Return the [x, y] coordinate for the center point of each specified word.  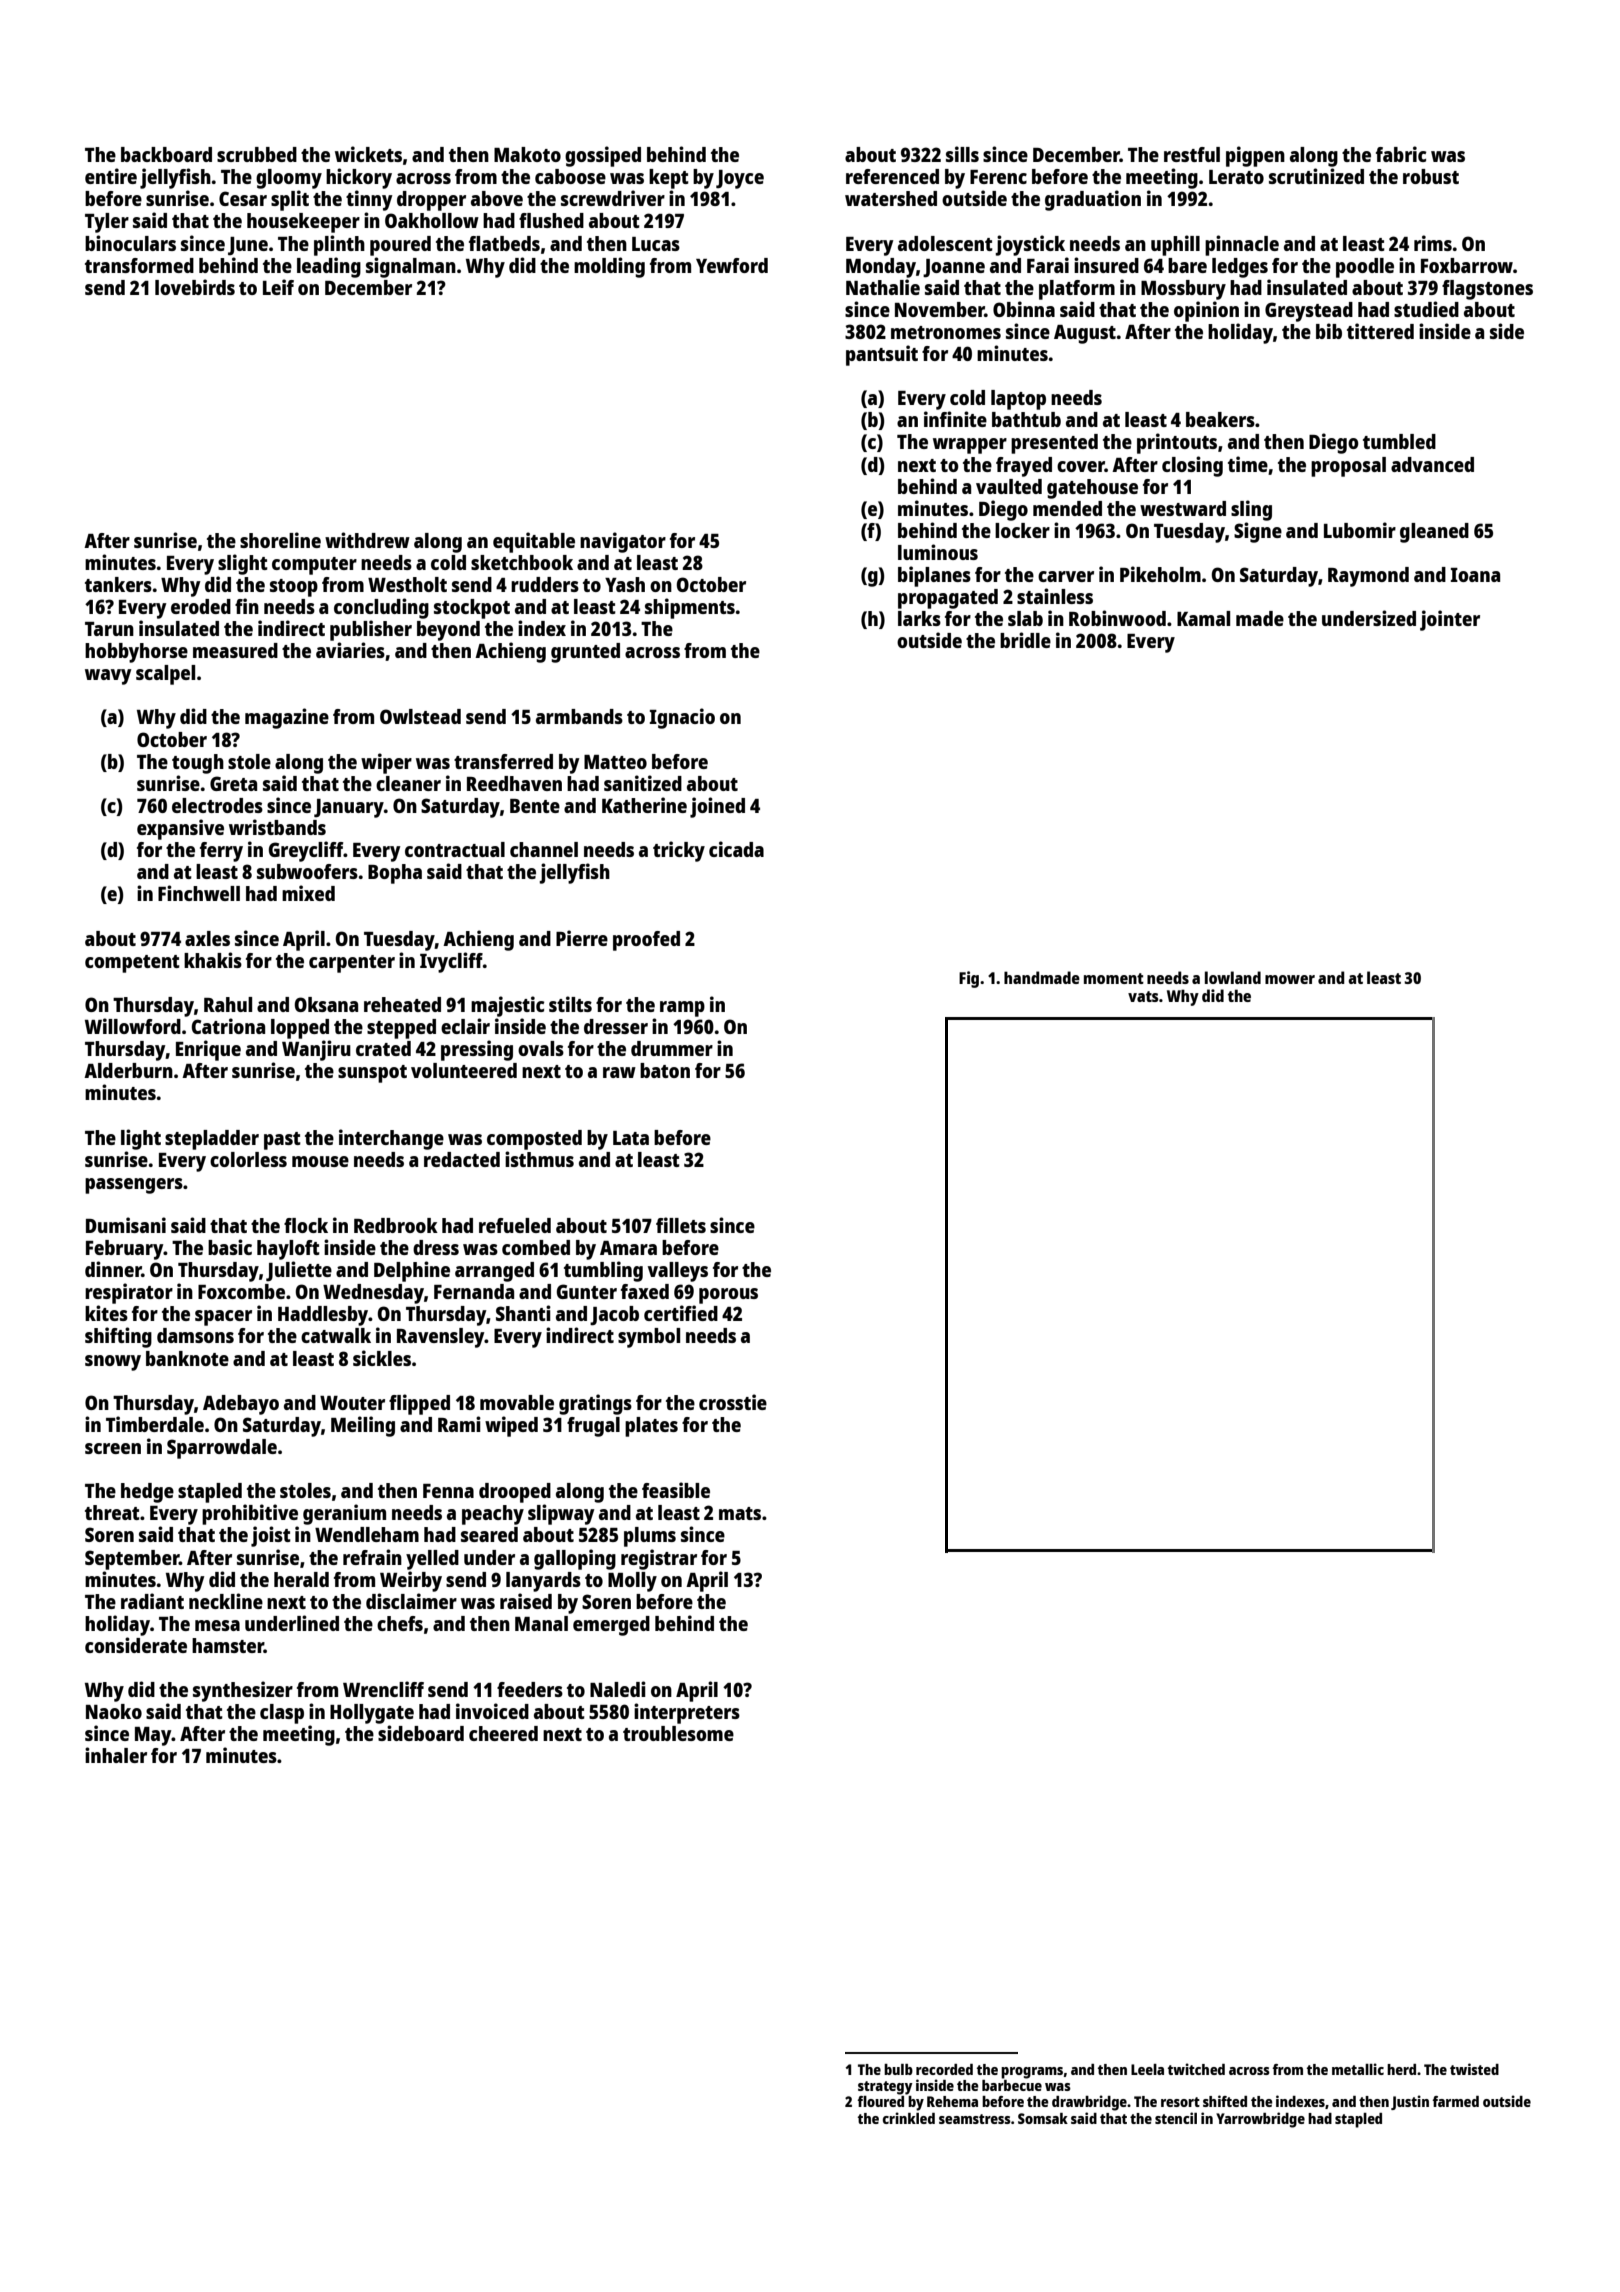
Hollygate [372, 1714]
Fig [969, 979]
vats [1143, 996]
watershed [891, 198]
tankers [118, 584]
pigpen [1255, 156]
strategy [885, 2088]
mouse [320, 1161]
